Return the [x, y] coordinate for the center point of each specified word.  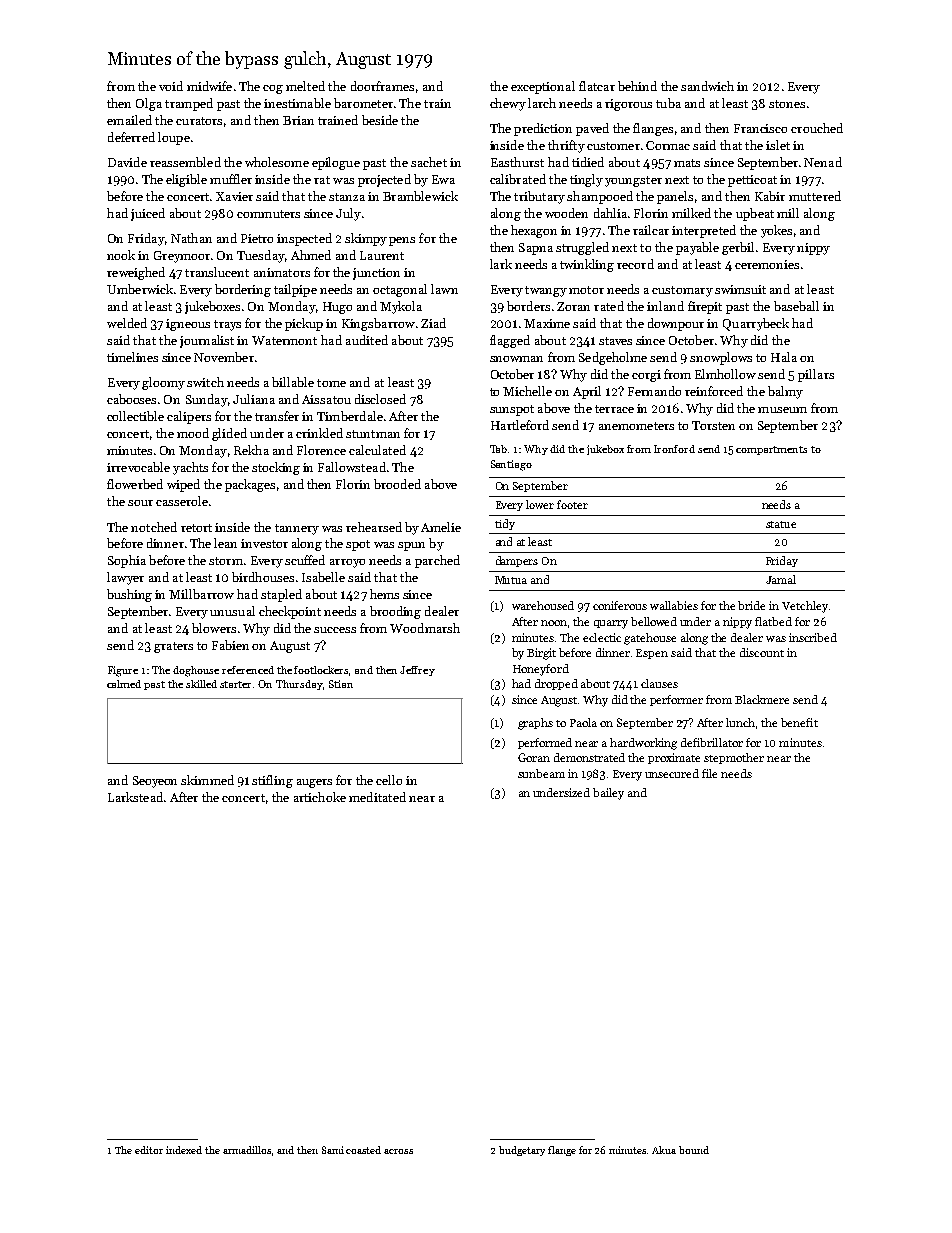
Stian [341, 684]
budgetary [522, 1151]
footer [572, 504]
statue [781, 524]
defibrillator [712, 742]
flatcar [597, 86]
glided [229, 434]
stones [787, 104]
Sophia [127, 561]
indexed [184, 1150]
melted [305, 86]
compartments [771, 450]
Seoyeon [155, 782]
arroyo [347, 563]
